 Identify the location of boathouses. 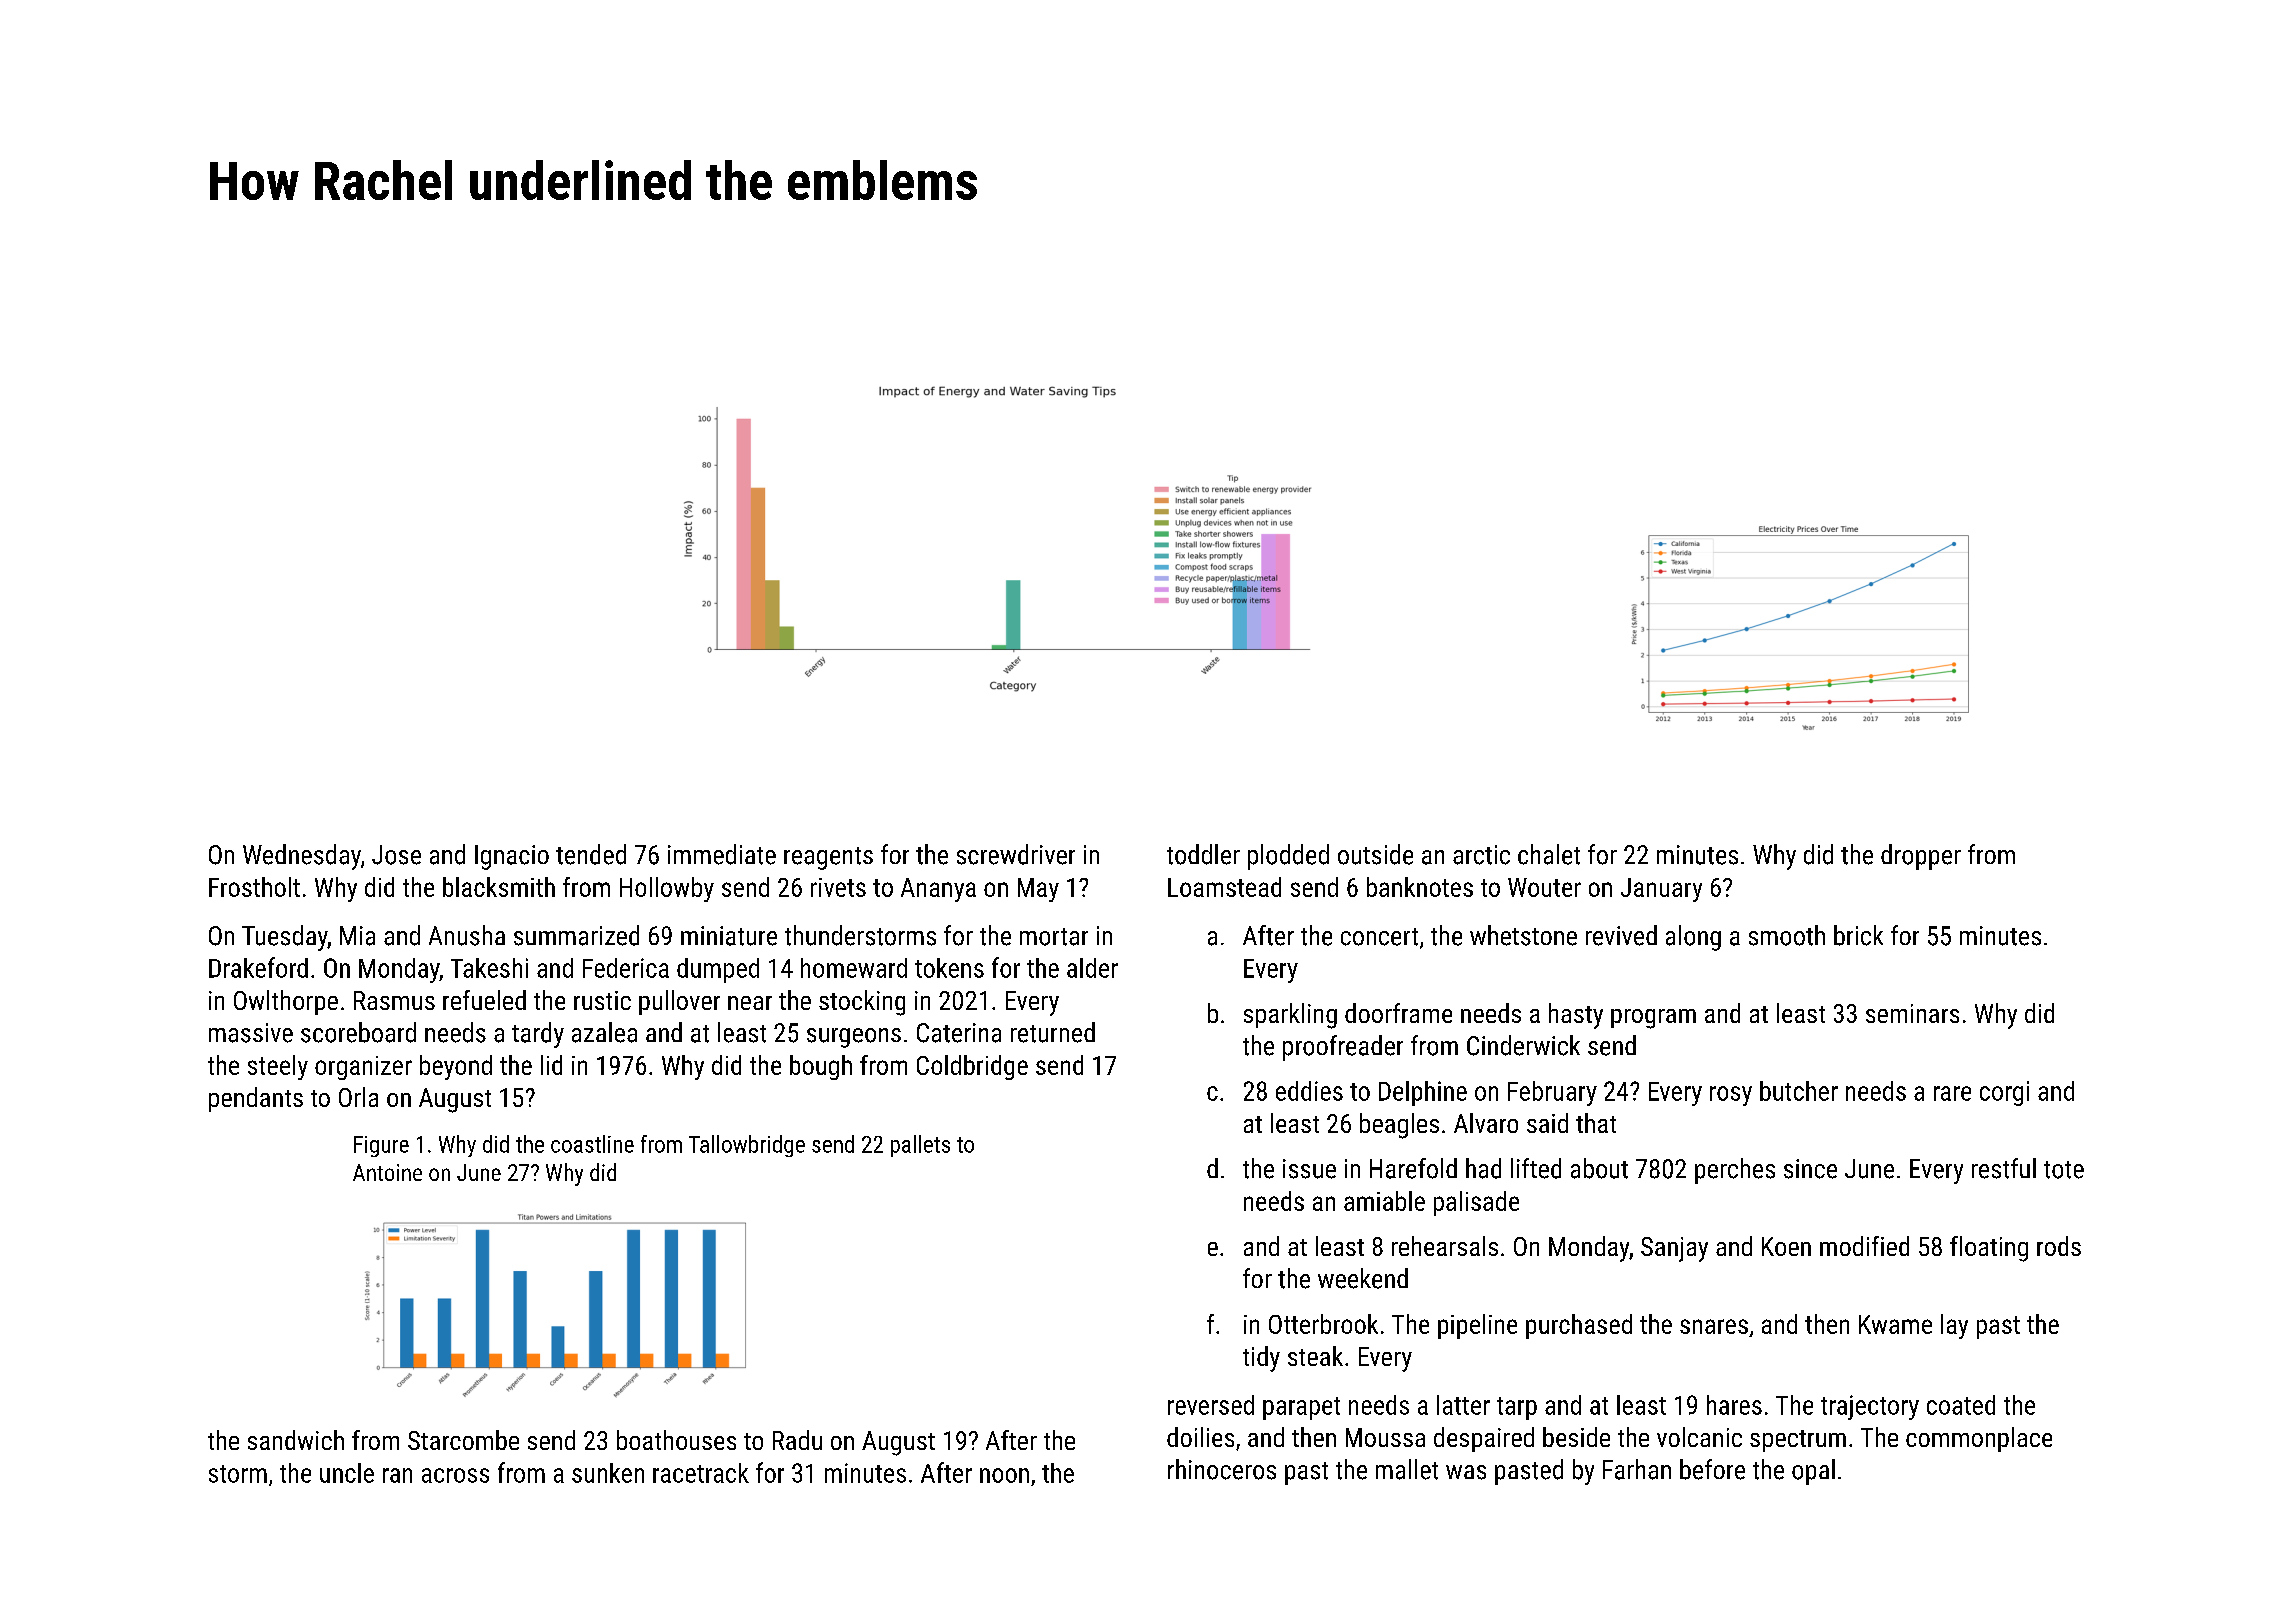
(676, 1440).
